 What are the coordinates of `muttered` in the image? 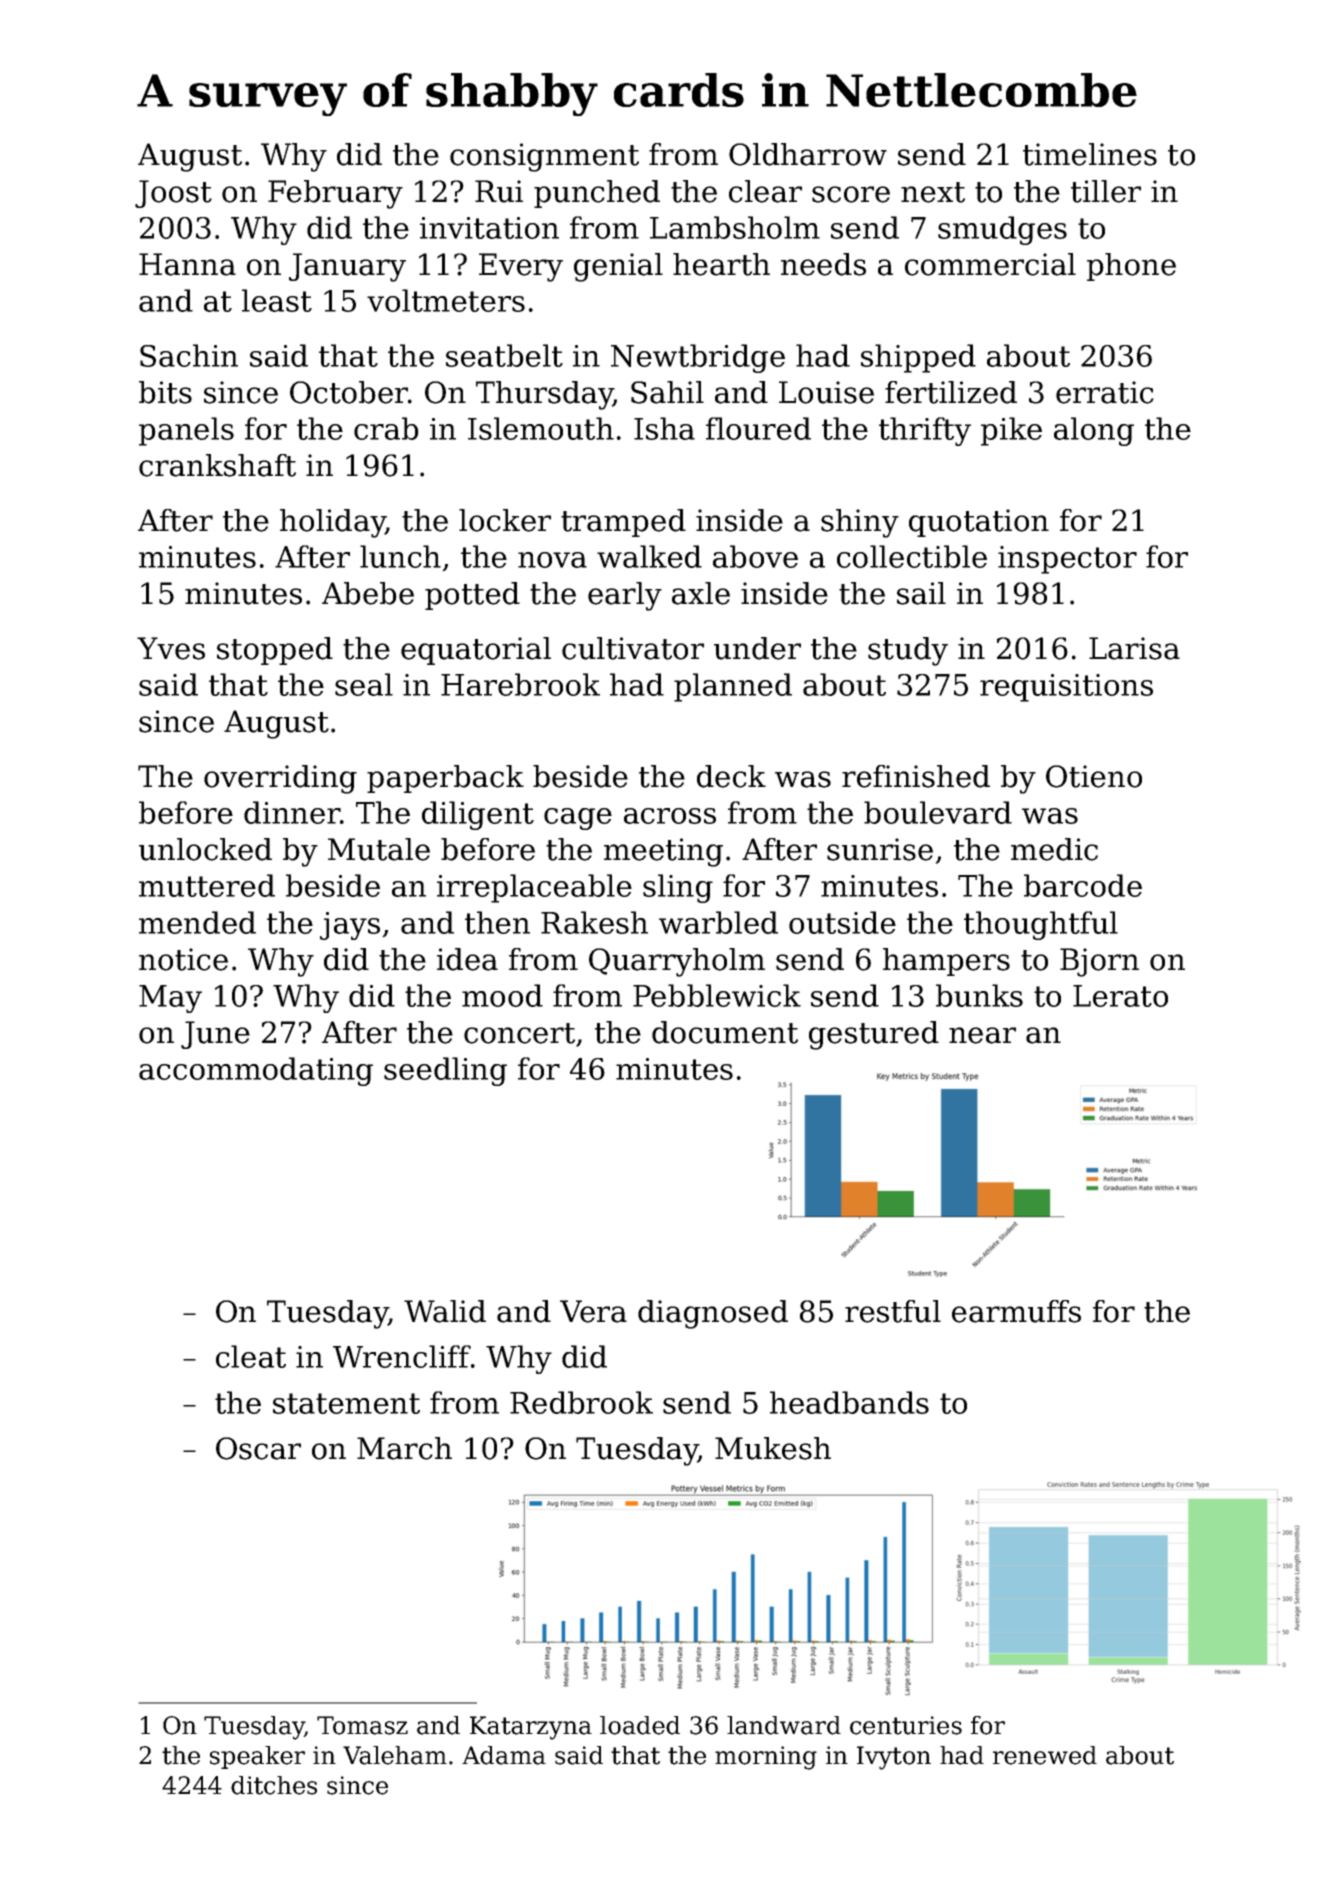 It's located at (207, 885).
